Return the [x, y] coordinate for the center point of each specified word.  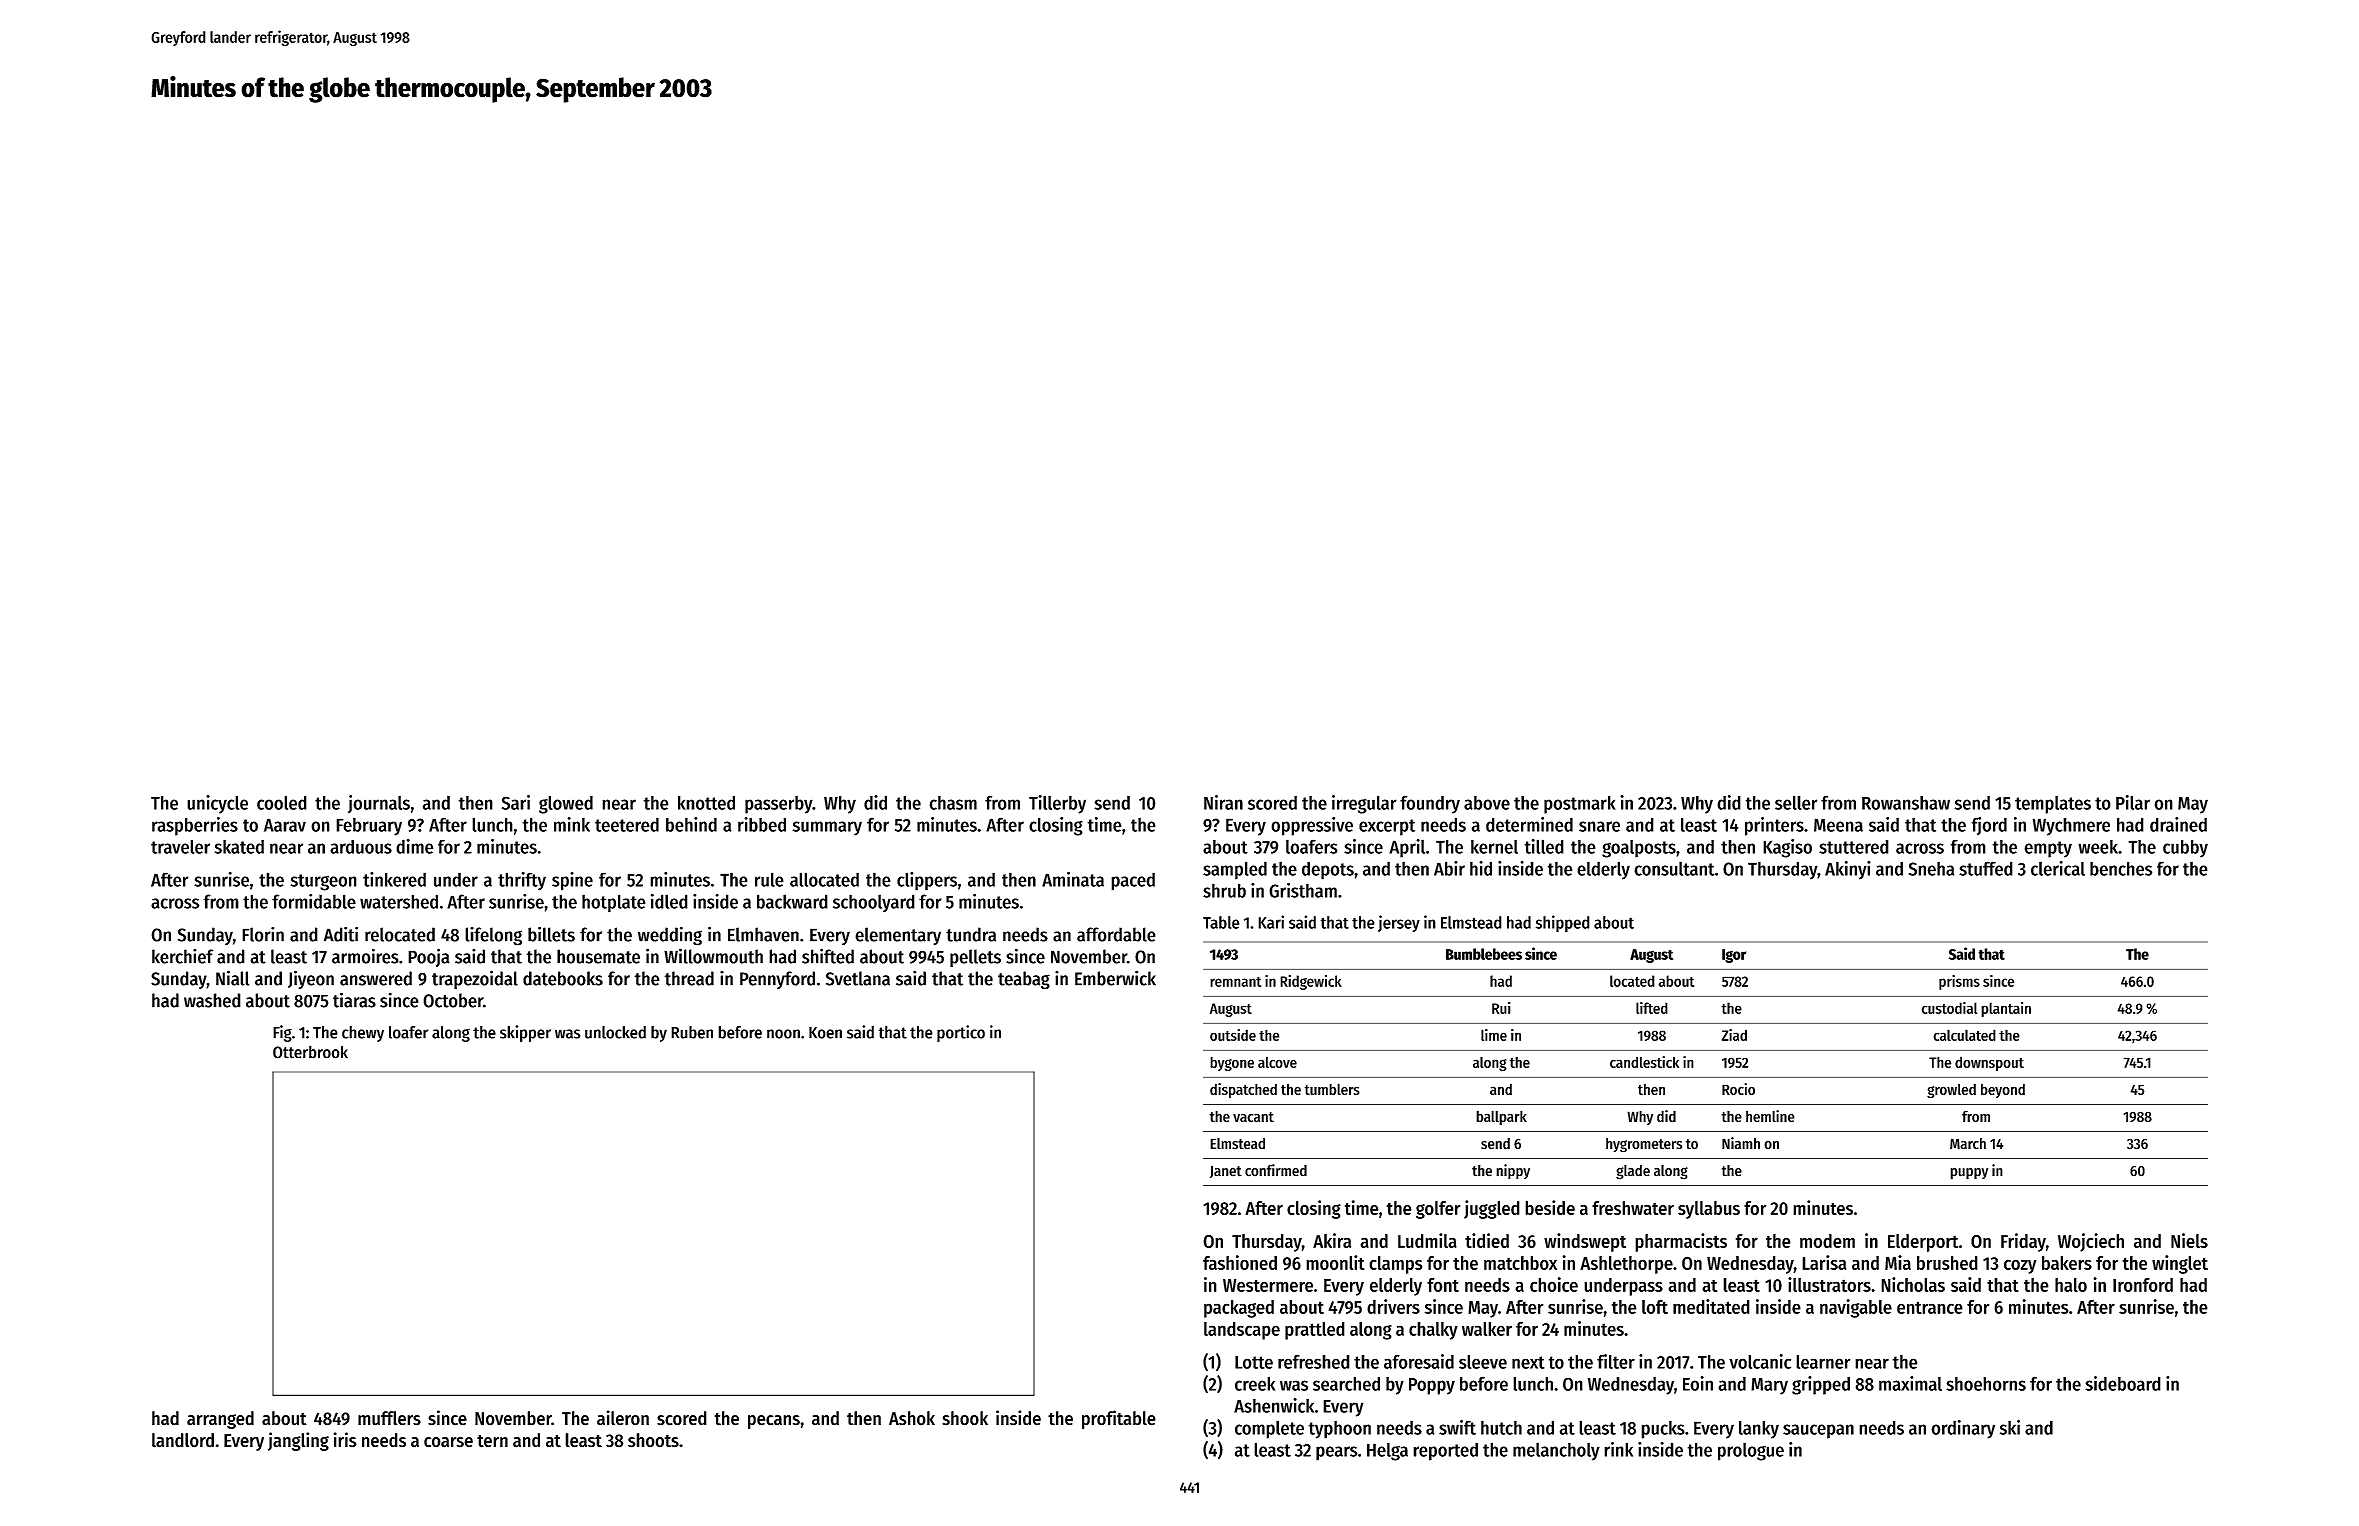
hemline [1770, 1116]
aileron [623, 1418]
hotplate [614, 903]
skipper [525, 1033]
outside [1233, 1035]
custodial [1950, 1008]
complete [1269, 1429]
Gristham [1303, 890]
